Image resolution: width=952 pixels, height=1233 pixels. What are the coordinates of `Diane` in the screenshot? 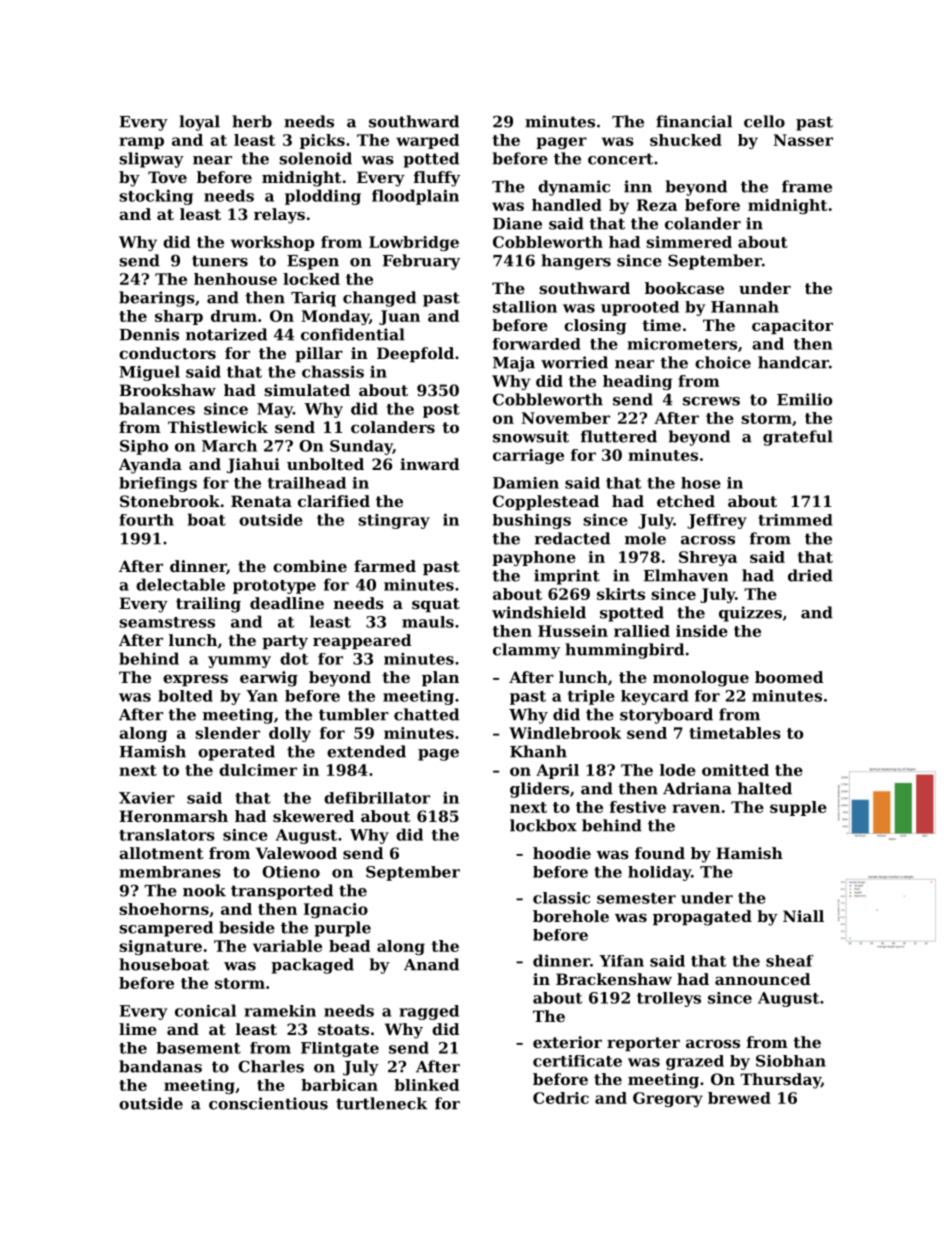 It's located at (517, 223).
